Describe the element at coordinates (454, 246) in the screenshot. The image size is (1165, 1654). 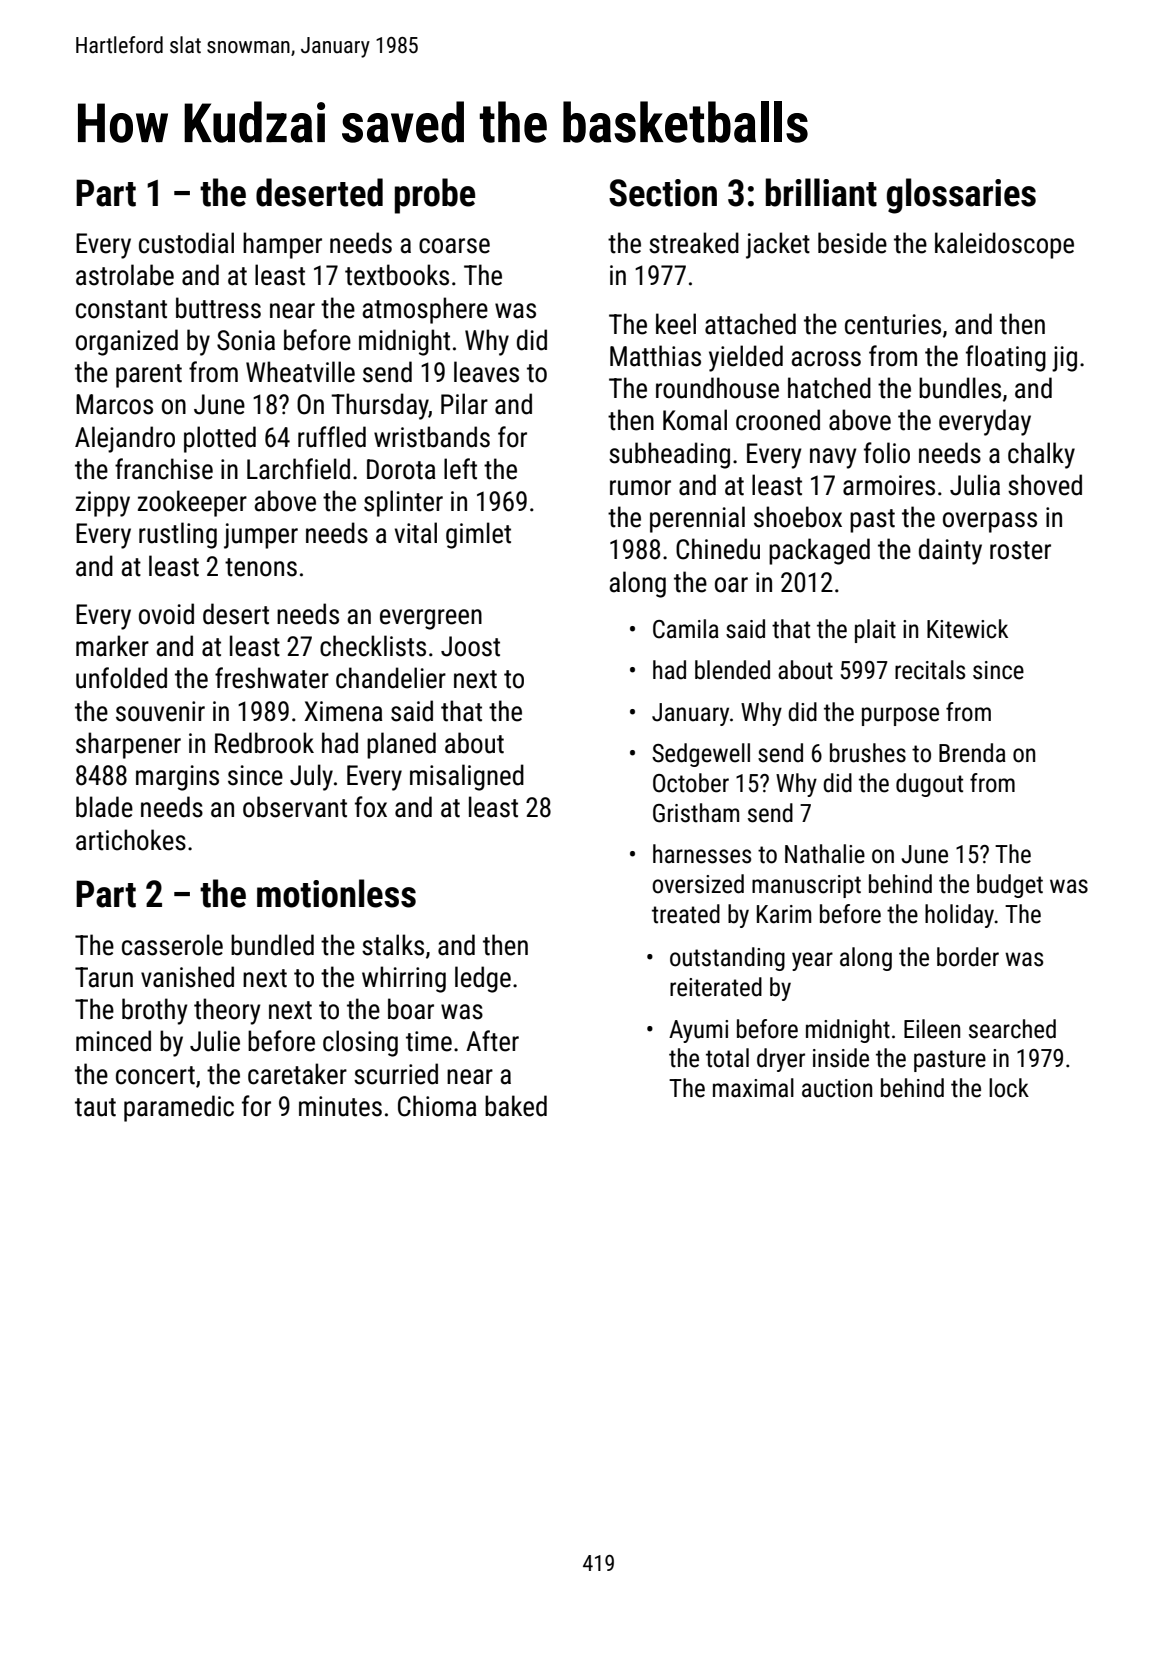
I see `coarse` at that location.
